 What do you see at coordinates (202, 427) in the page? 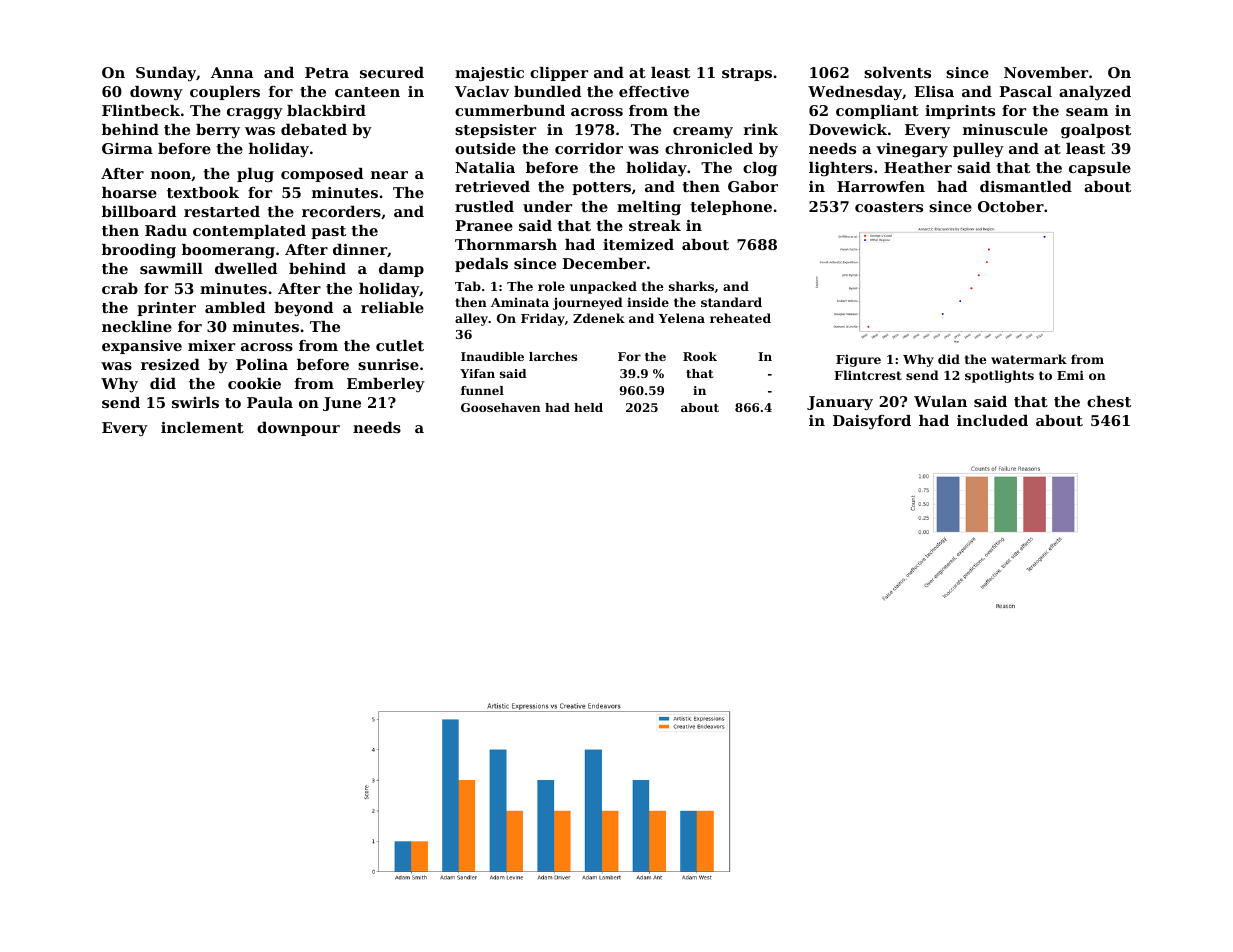
I see `inclement` at bounding box center [202, 427].
